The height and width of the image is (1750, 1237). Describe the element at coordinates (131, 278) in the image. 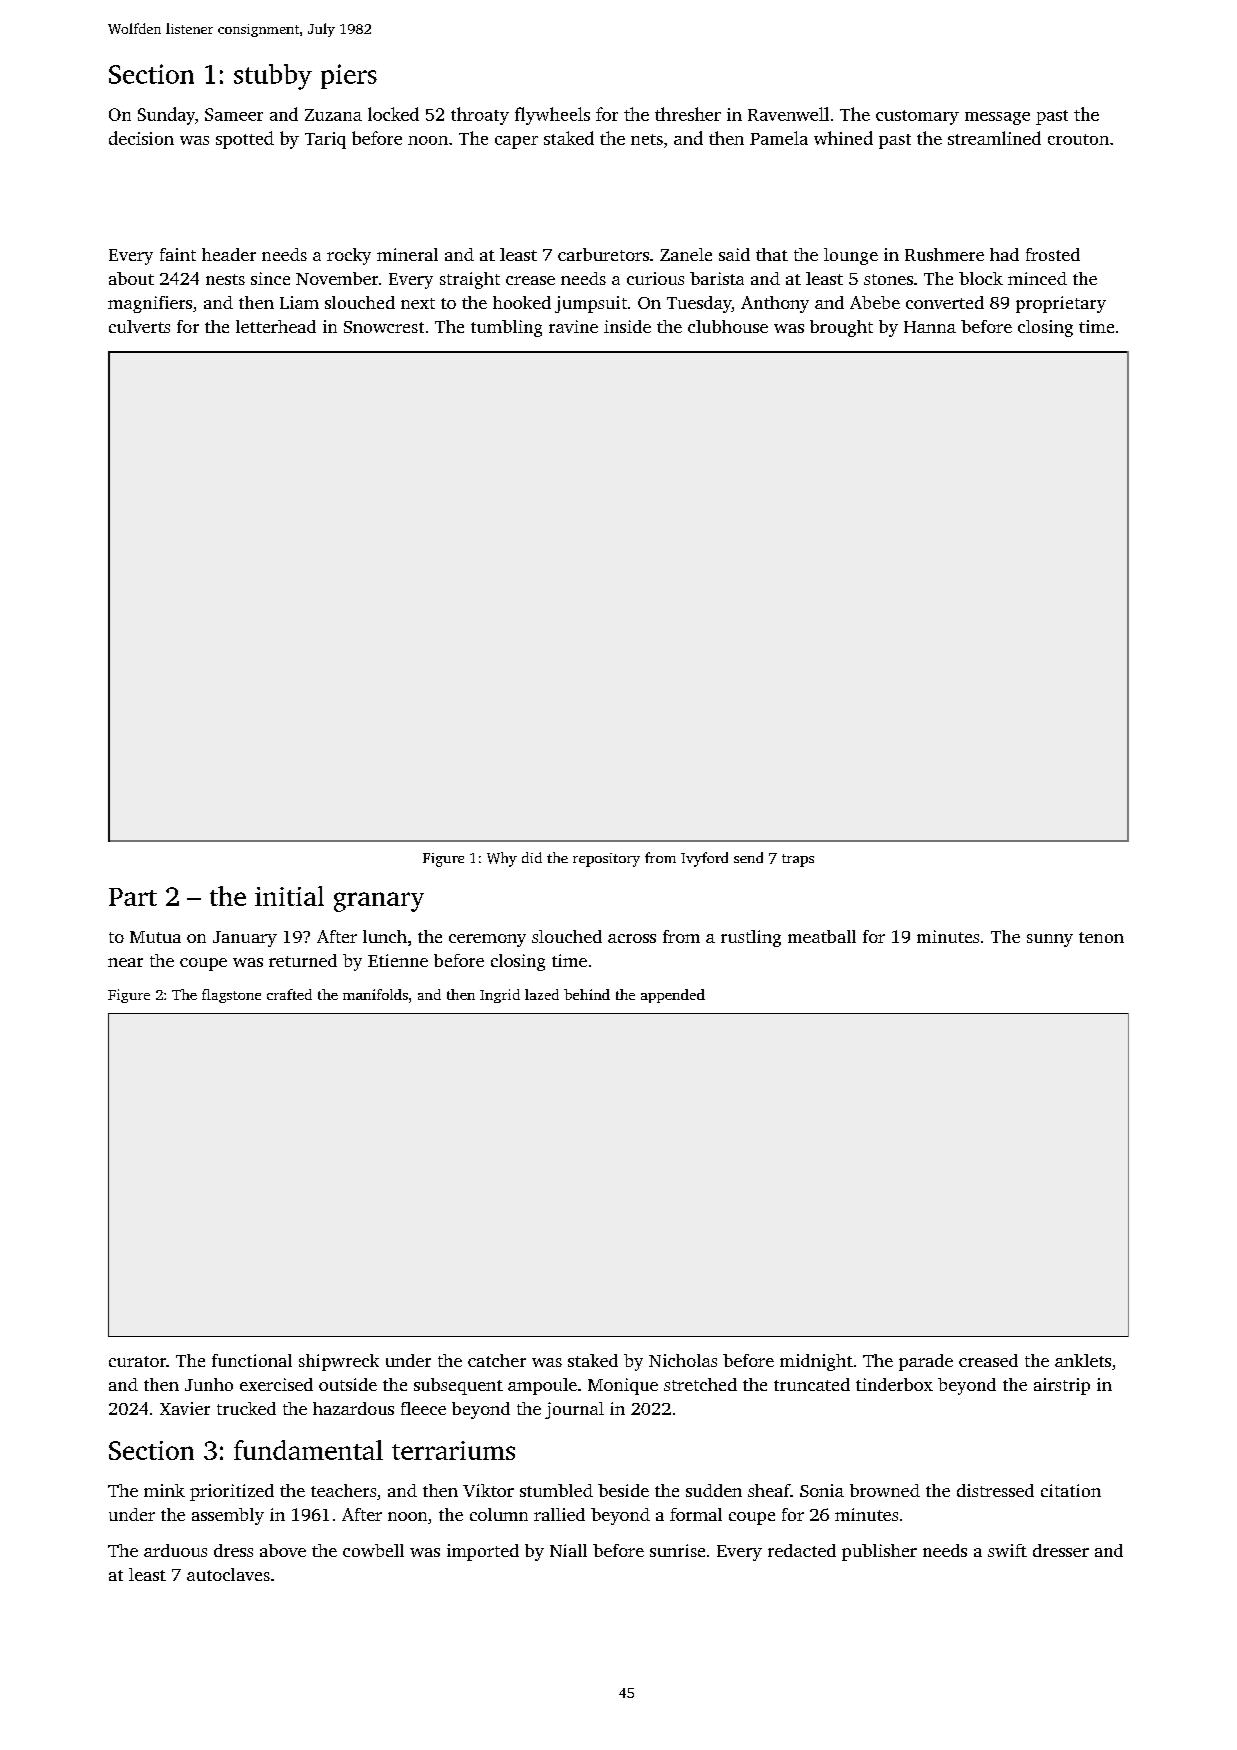

I see `about` at that location.
